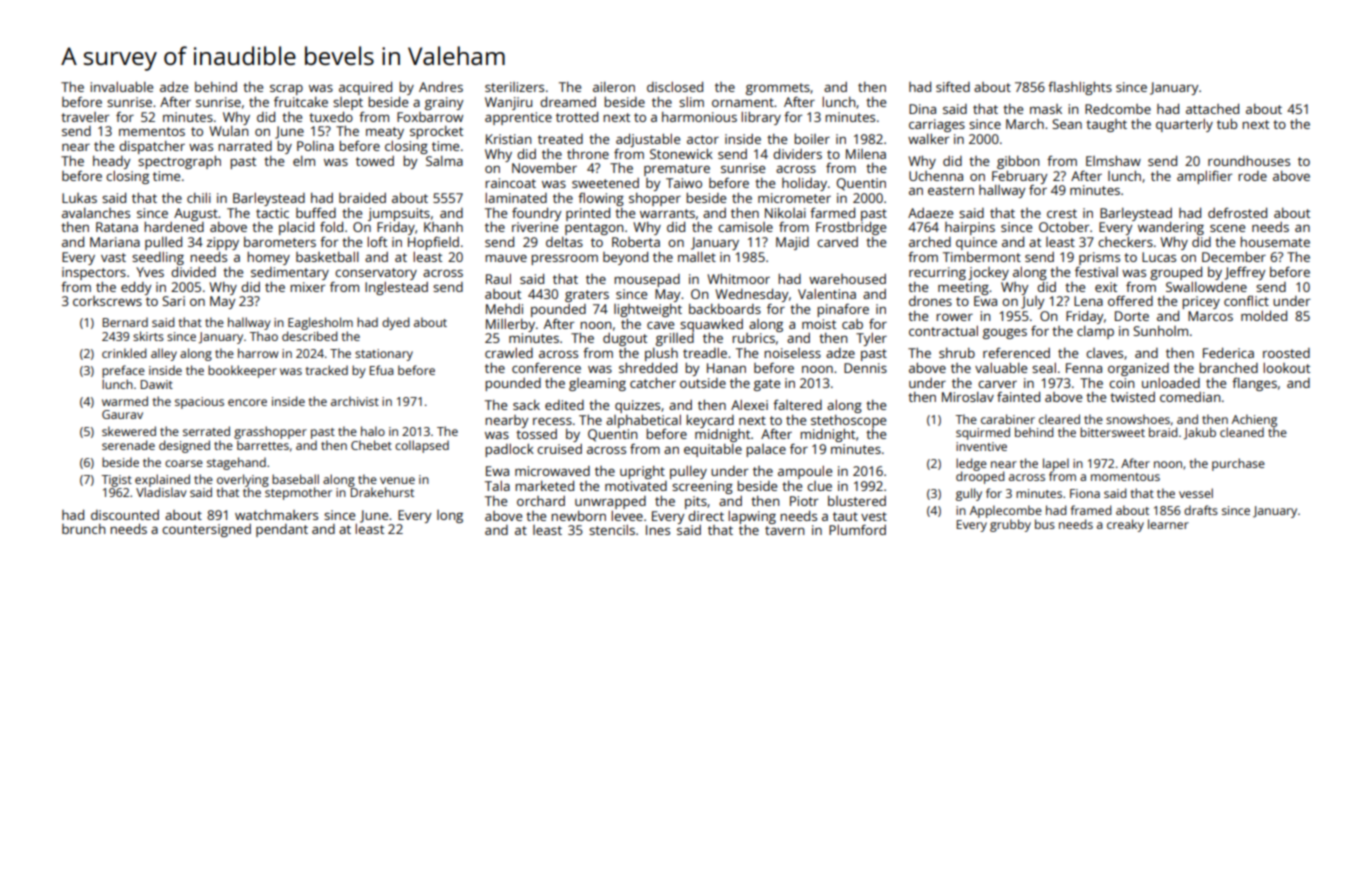 This screenshot has height=887, width=1372. I want to click on flashlights, so click(1080, 88).
